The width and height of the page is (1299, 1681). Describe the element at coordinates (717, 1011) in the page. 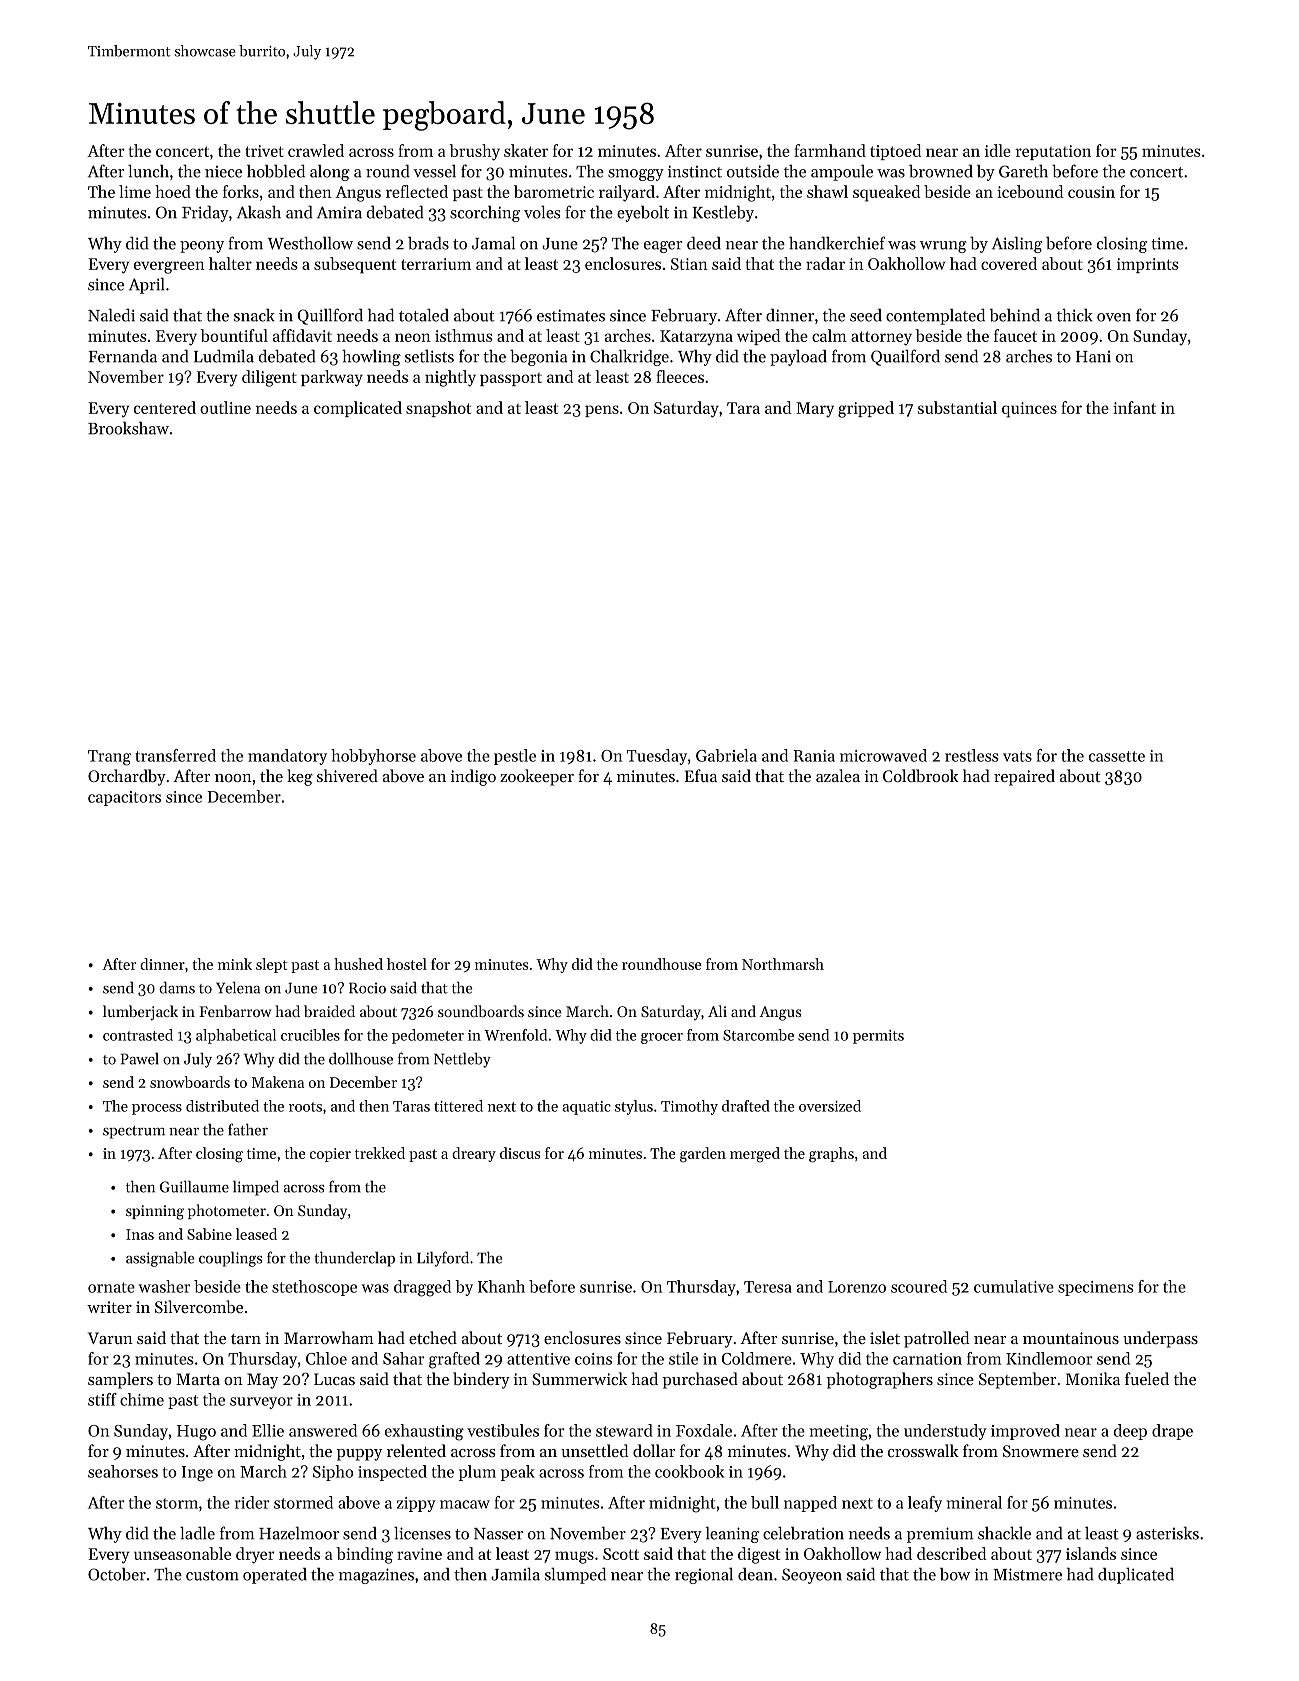

I see `Ali` at that location.
